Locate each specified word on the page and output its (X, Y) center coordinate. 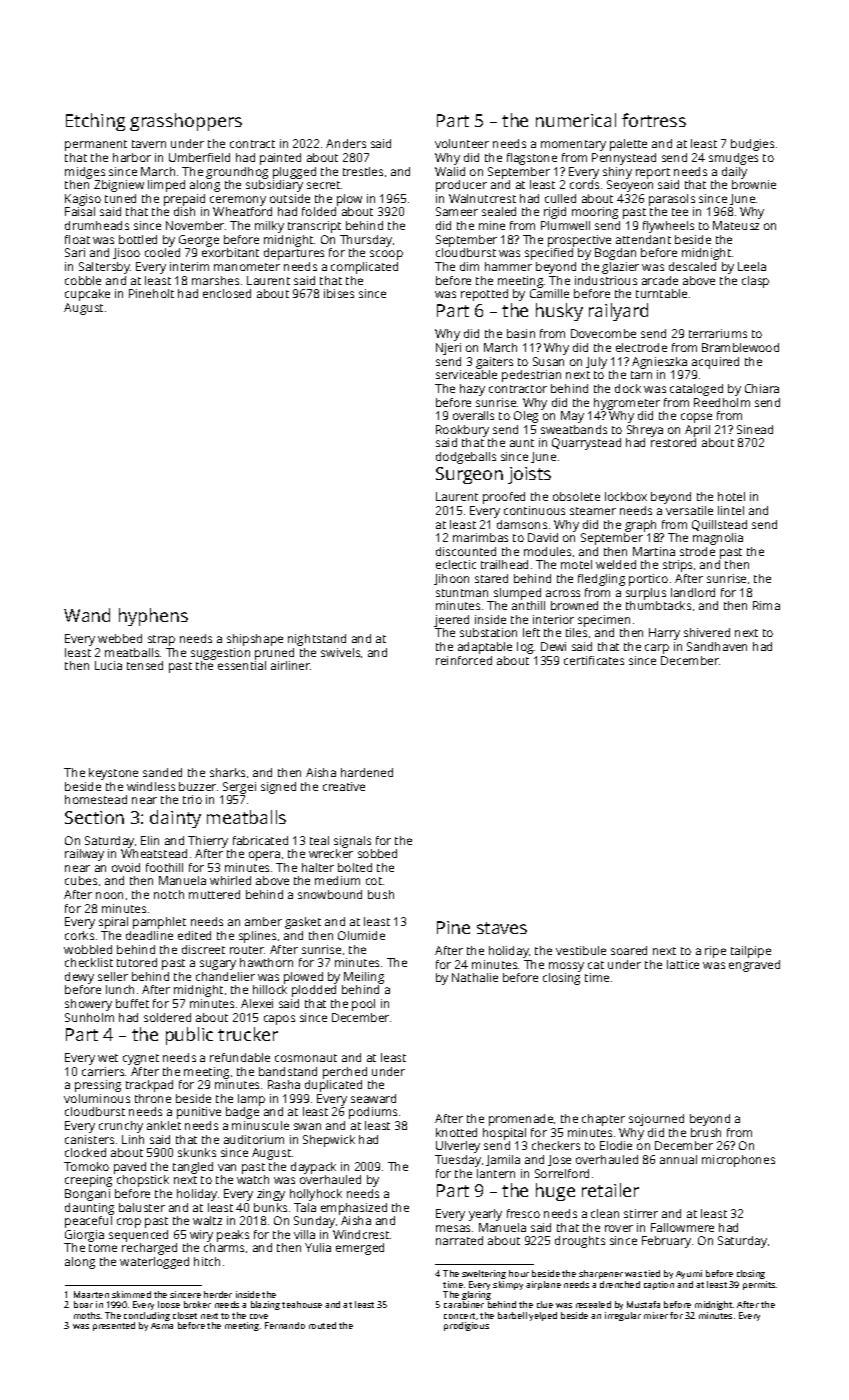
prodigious (466, 1326)
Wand (87, 615)
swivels (340, 652)
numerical (576, 120)
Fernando (285, 1325)
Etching (95, 122)
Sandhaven (717, 646)
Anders (346, 143)
